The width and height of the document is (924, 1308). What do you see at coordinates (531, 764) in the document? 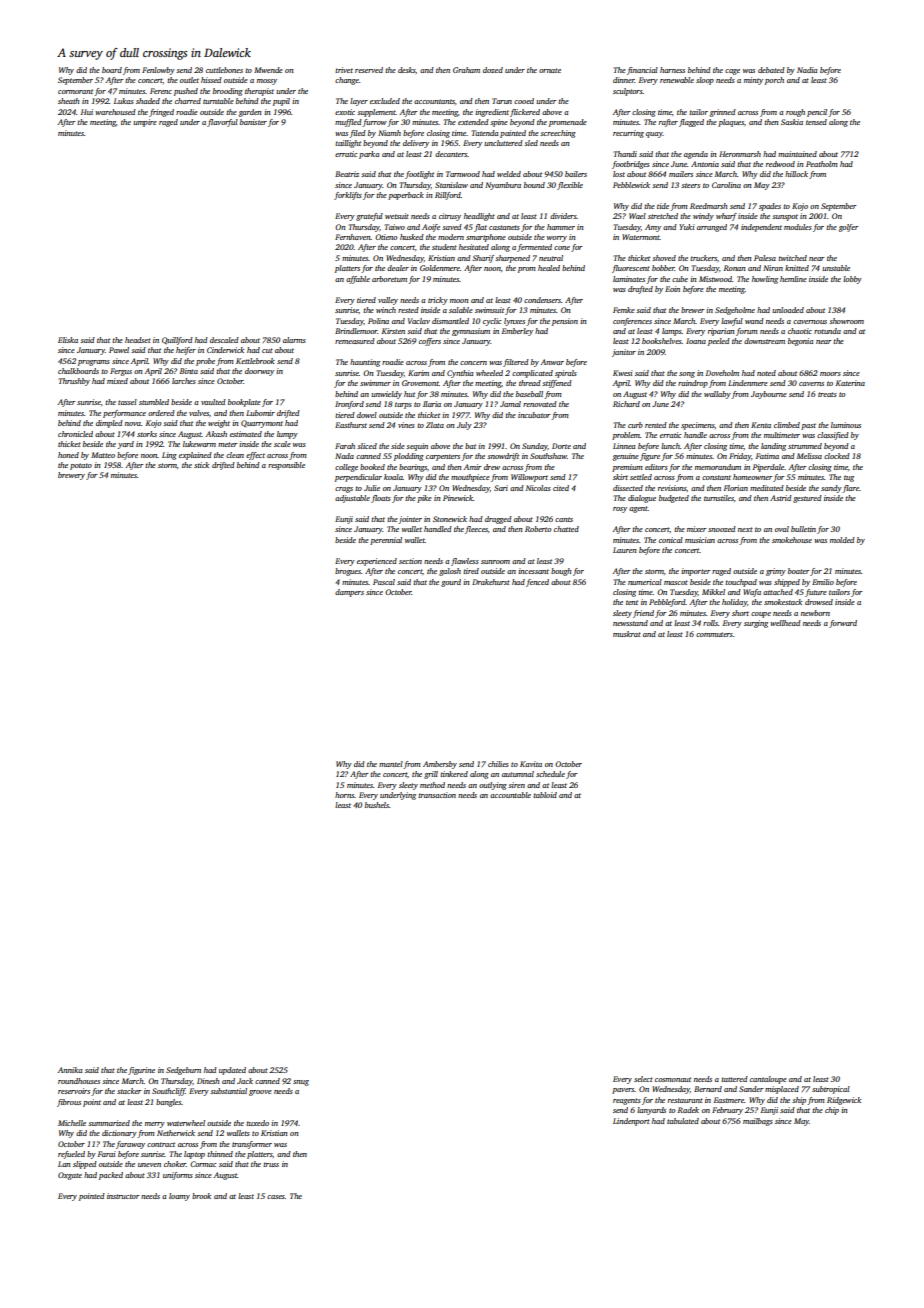
I see `Kavita` at bounding box center [531, 764].
